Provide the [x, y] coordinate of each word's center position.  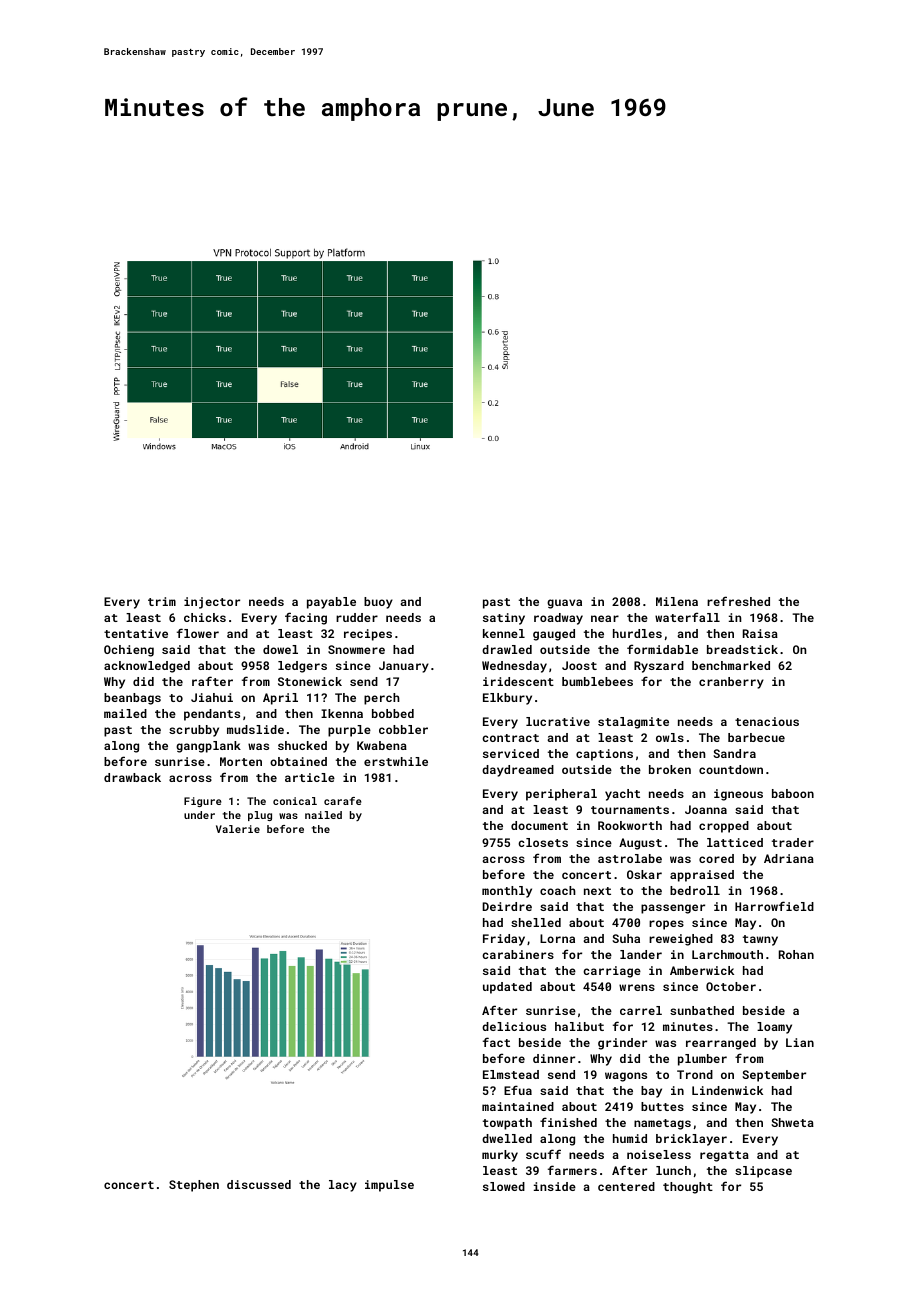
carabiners [518, 954]
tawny [760, 940]
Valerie [238, 829]
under [199, 815]
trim [162, 601]
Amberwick [702, 970]
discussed [259, 1184]
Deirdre [507, 906]
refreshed [738, 601]
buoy [378, 603]
